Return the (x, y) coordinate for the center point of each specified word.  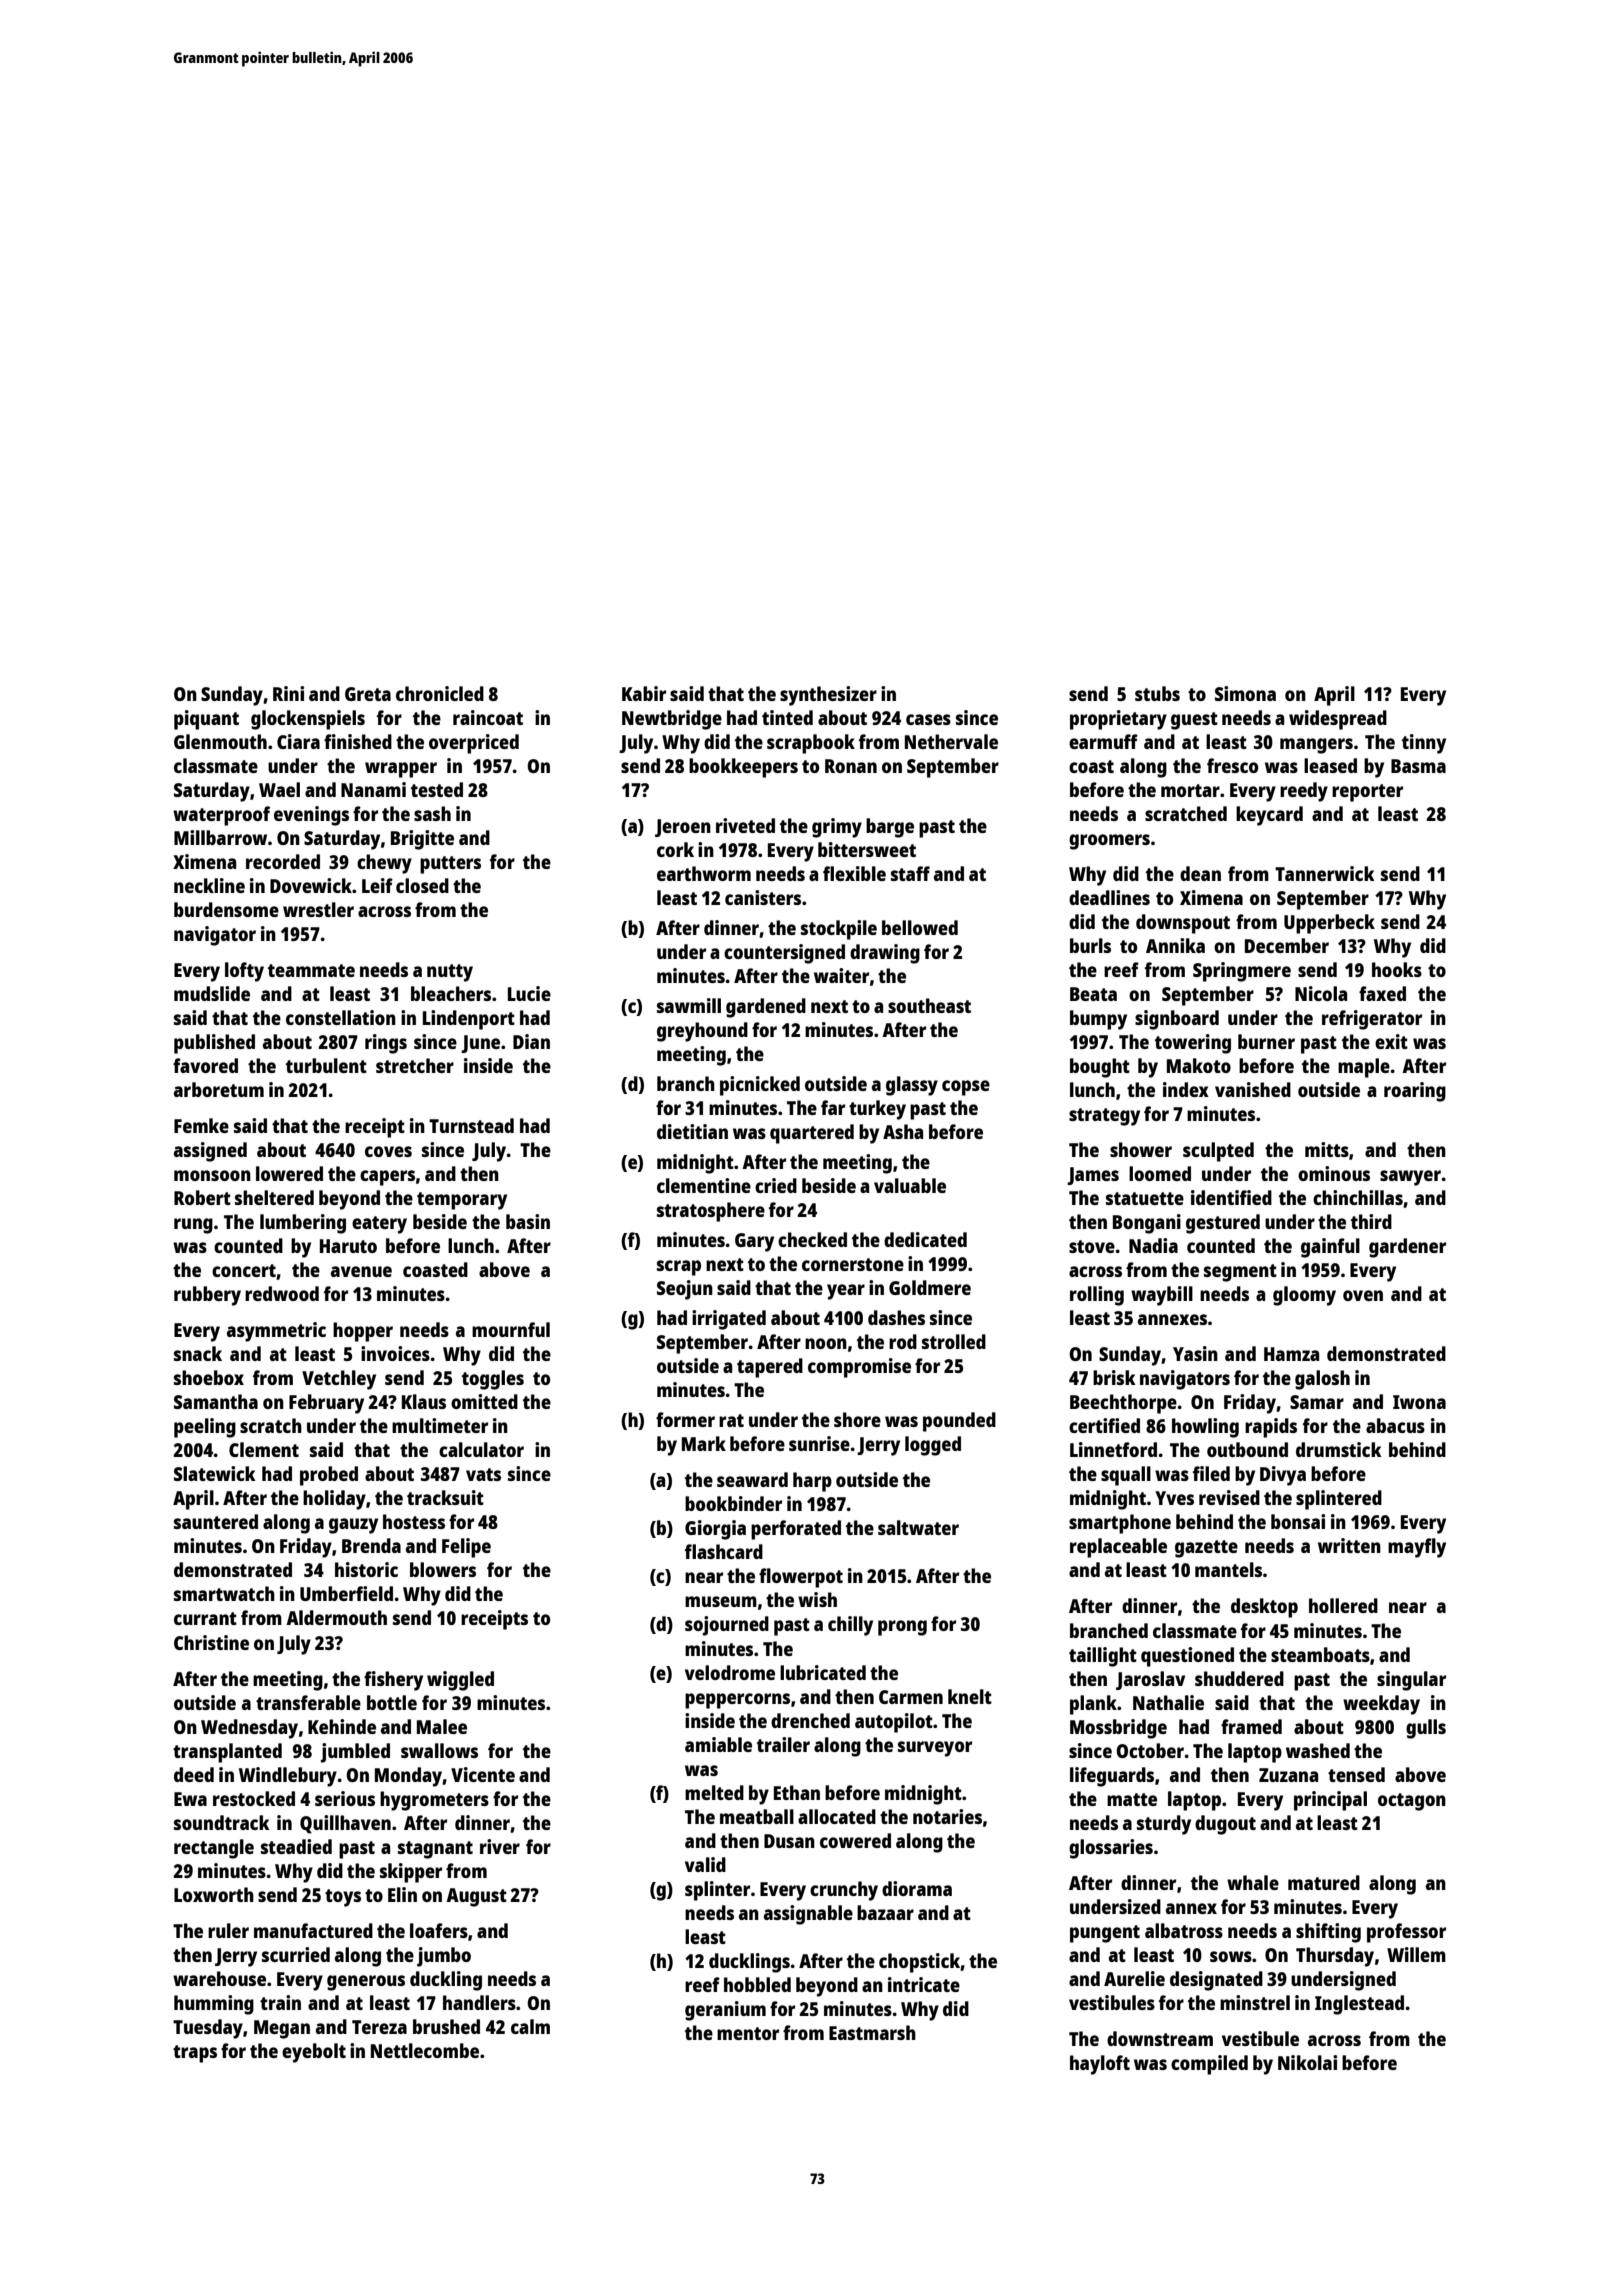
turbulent (326, 1065)
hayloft (1100, 2065)
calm (530, 2026)
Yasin (1195, 1353)
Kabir (644, 693)
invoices (395, 1353)
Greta (368, 694)
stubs (1157, 693)
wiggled (460, 1681)
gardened (766, 1008)
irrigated (729, 1320)
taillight (1103, 1657)
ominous (1334, 1173)
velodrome (730, 1672)
